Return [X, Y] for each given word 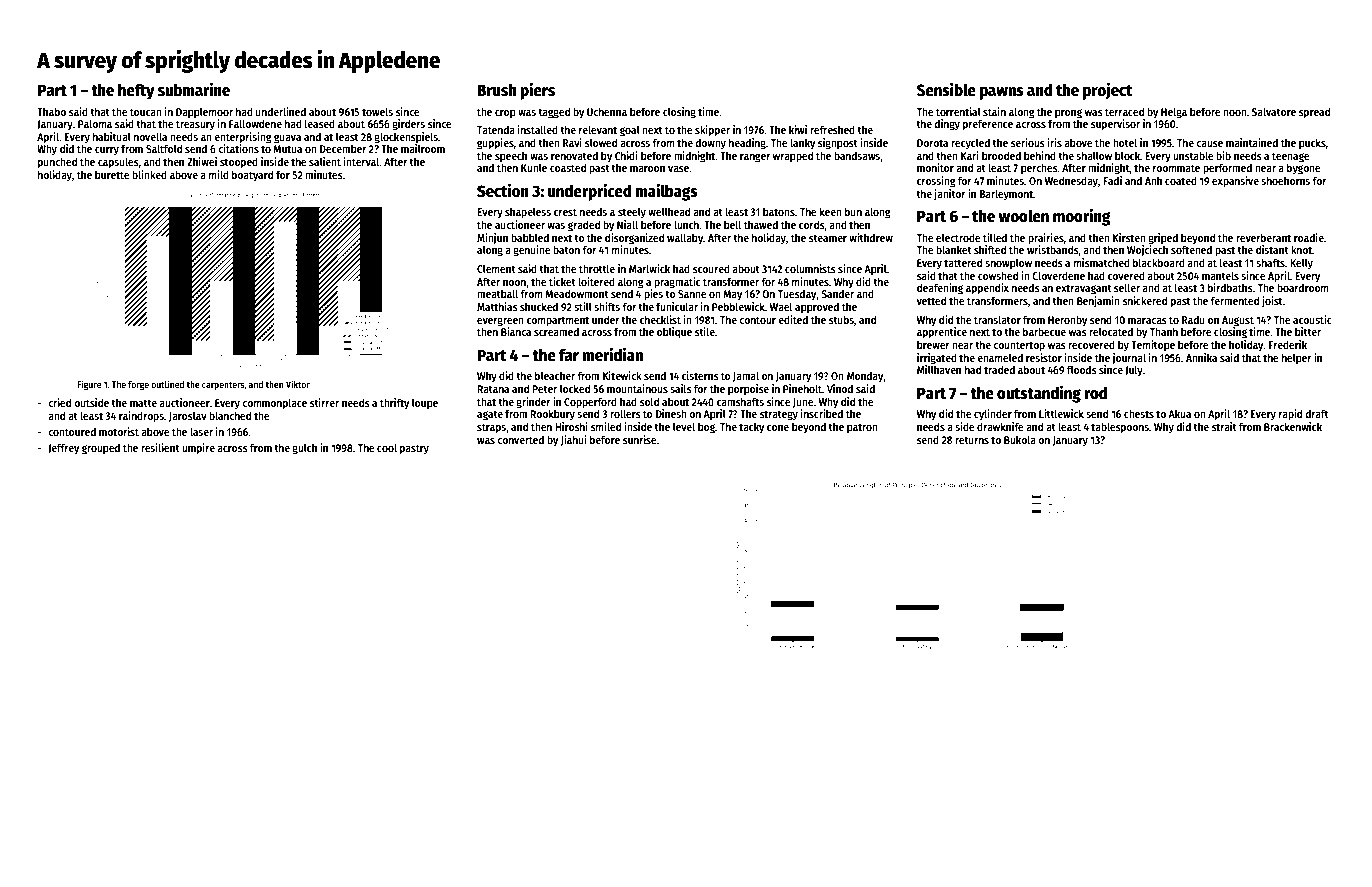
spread [1314, 113]
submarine [194, 89]
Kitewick [622, 375]
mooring [1082, 217]
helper [1297, 359]
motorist [119, 431]
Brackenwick [1293, 426]
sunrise [640, 439]
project [1108, 91]
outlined [167, 384]
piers [537, 91]
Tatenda [496, 129]
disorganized [634, 239]
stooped [239, 163]
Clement [496, 268]
